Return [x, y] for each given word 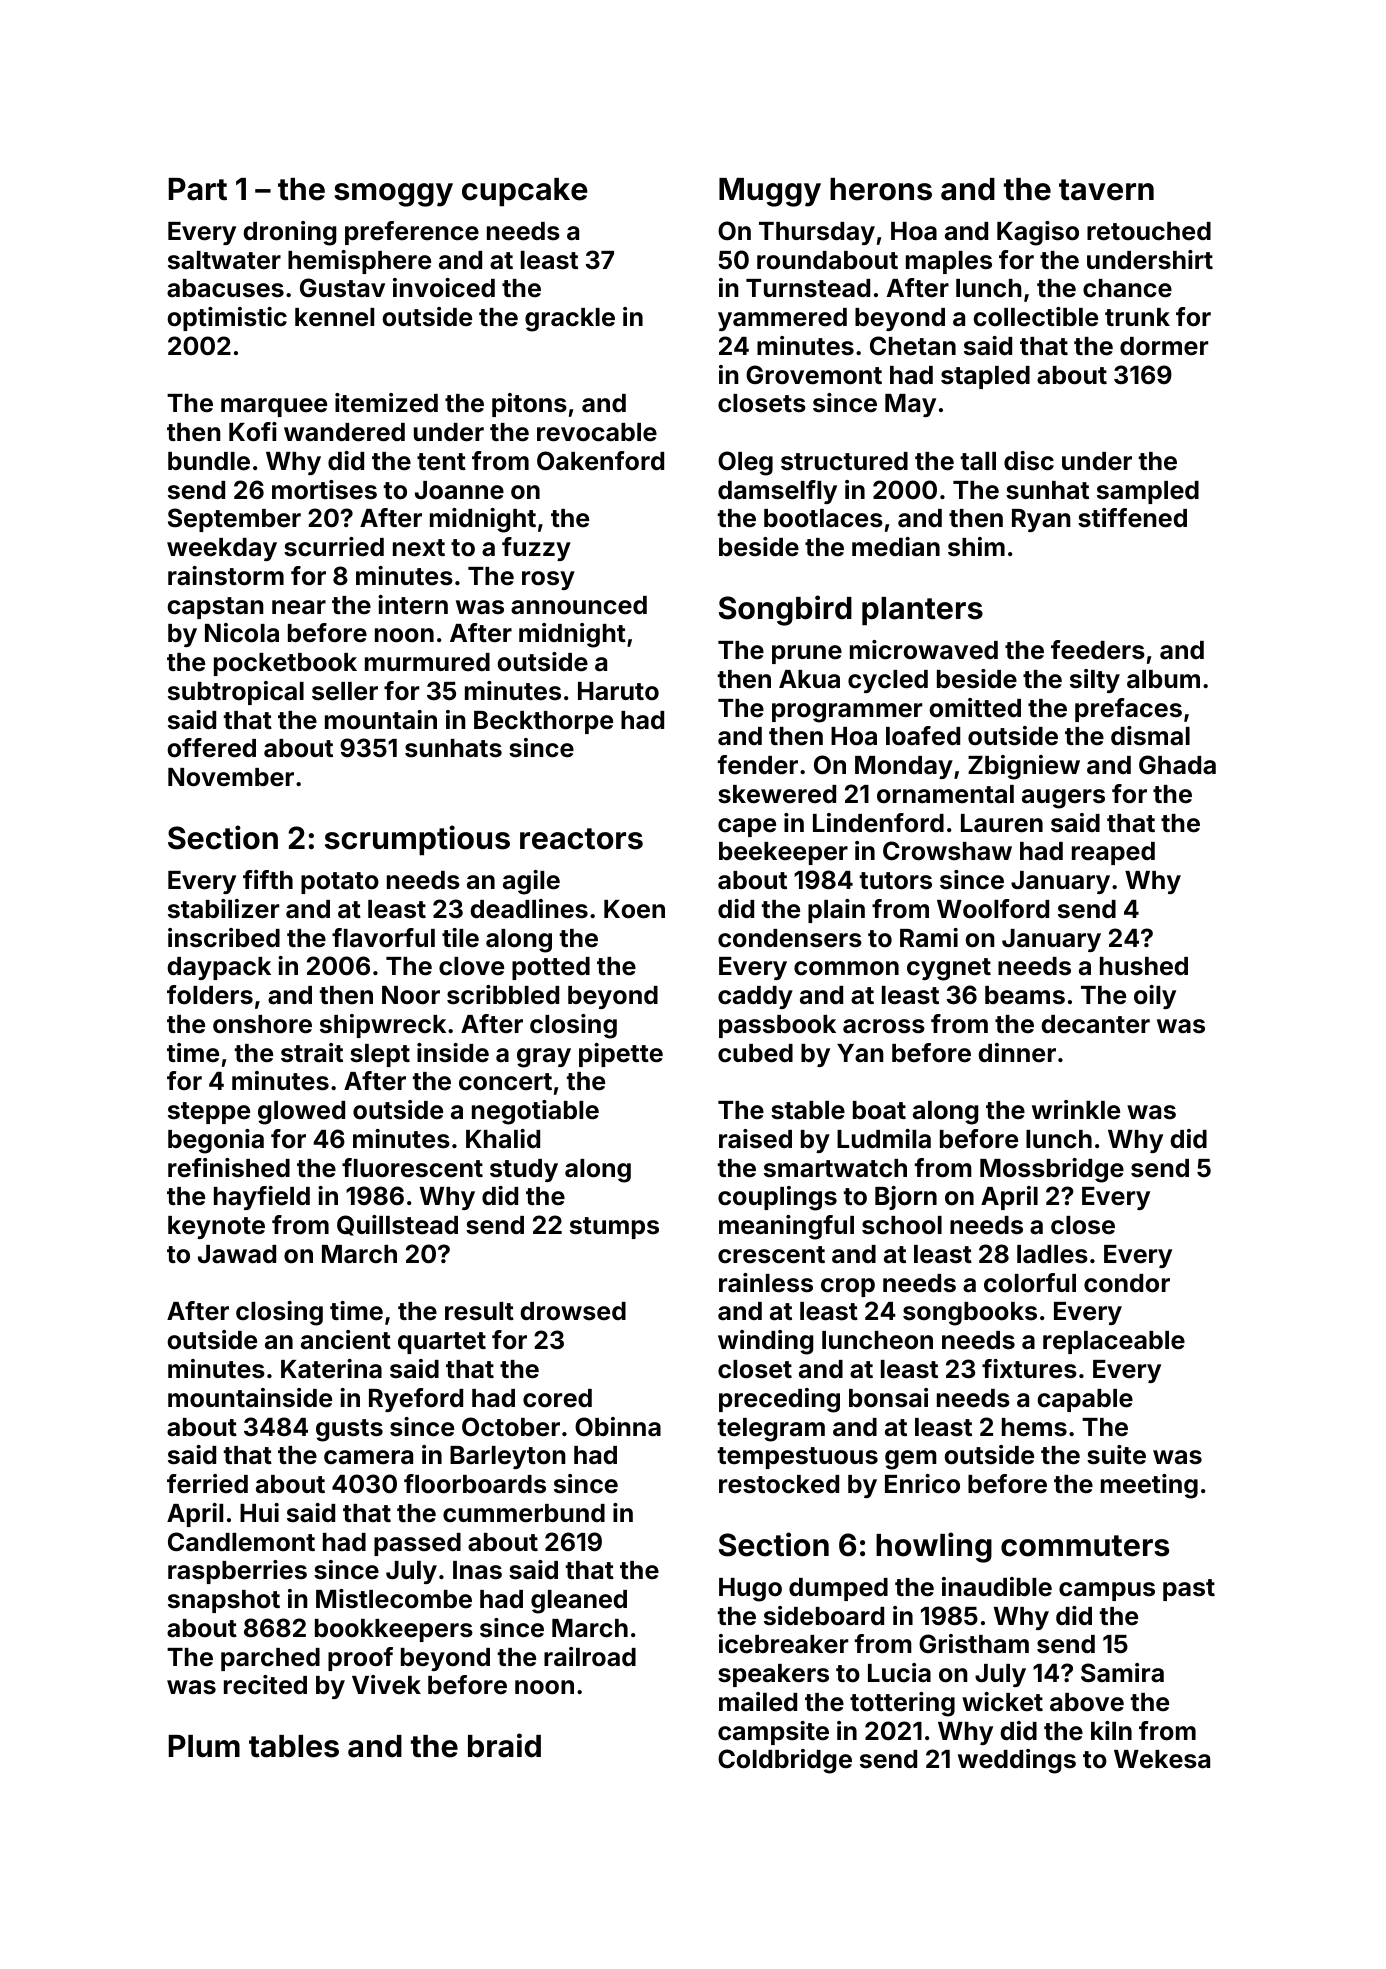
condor [1127, 1283]
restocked [779, 1484]
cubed [755, 1053]
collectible [1035, 317]
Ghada [1177, 764]
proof [360, 1659]
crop [848, 1287]
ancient [346, 1340]
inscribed [224, 938]
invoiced [444, 288]
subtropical [236, 693]
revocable [597, 432]
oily [1155, 997]
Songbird [785, 610]
